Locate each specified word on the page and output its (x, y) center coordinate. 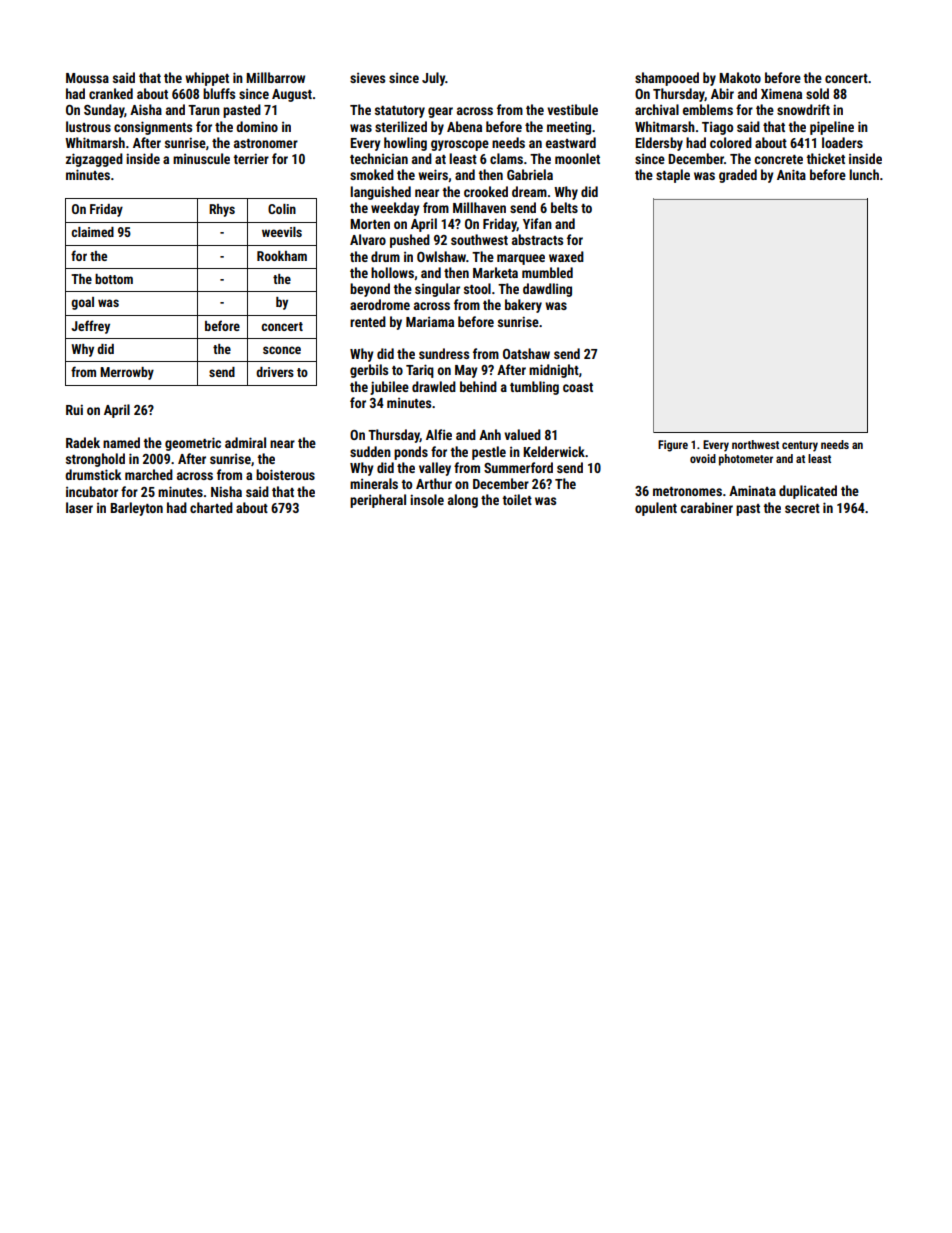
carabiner (706, 507)
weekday (395, 209)
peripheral (378, 501)
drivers (275, 372)
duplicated (808, 492)
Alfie (439, 434)
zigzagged (94, 160)
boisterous (285, 474)
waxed (566, 256)
